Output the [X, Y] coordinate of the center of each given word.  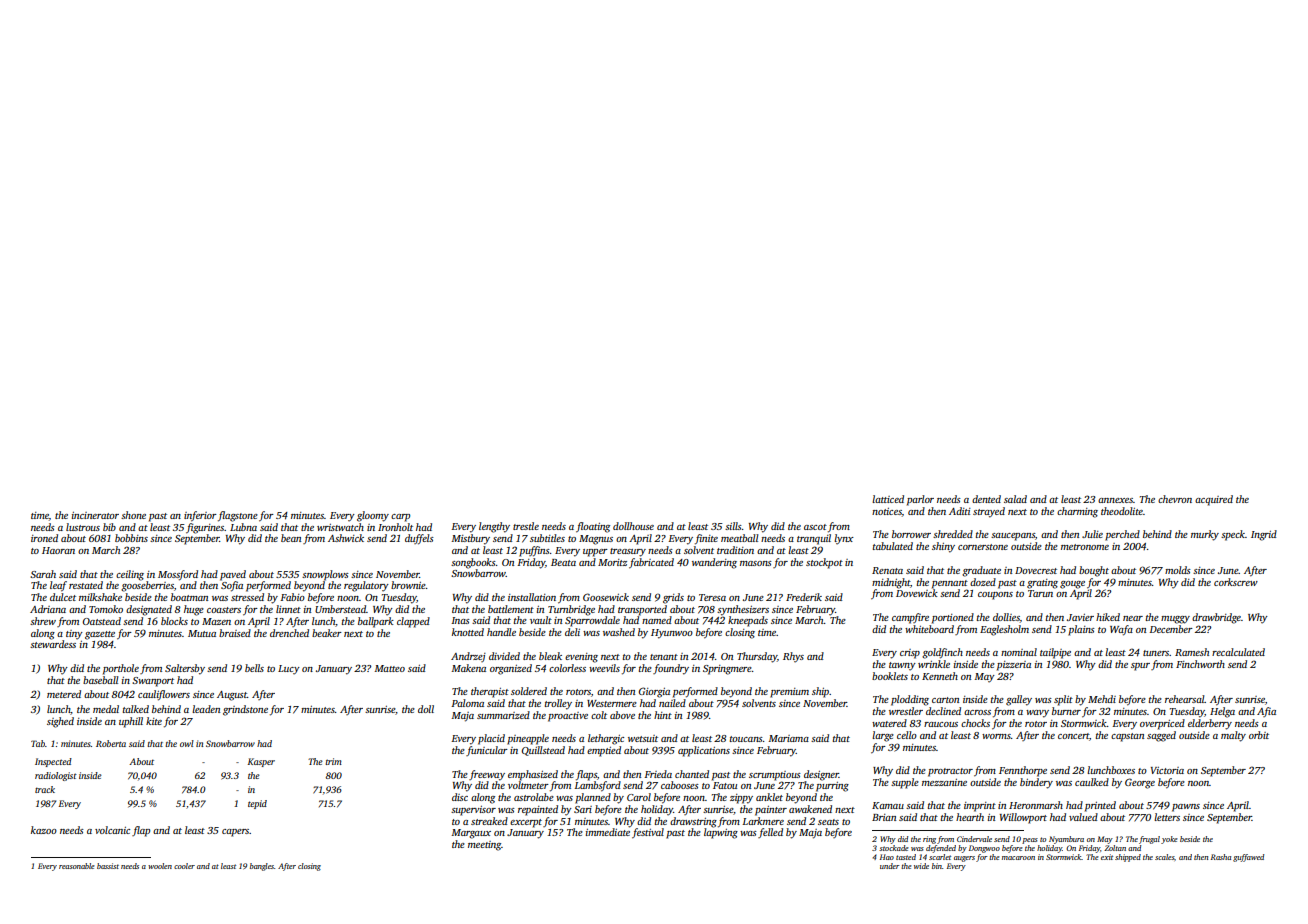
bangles [262, 867]
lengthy [494, 527]
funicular [487, 751]
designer [821, 775]
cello [907, 735]
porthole [121, 669]
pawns [1186, 808]
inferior [200, 516]
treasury [628, 552]
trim [333, 761]
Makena [469, 668]
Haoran [58, 550]
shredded [953, 534]
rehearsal [1185, 699]
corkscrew [1236, 582]
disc [460, 797]
